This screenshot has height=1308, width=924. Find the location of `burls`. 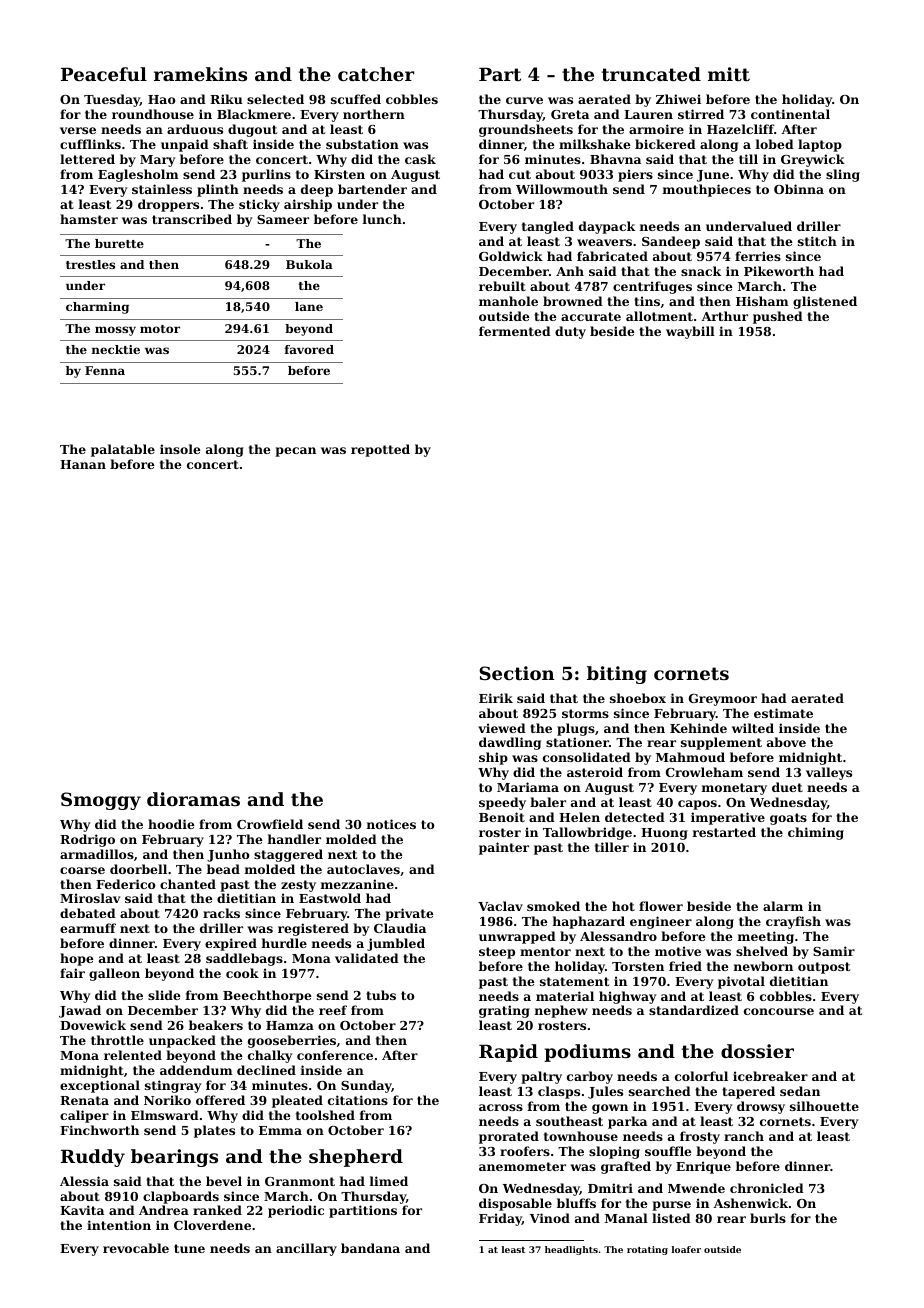

burls is located at coordinates (768, 1218).
